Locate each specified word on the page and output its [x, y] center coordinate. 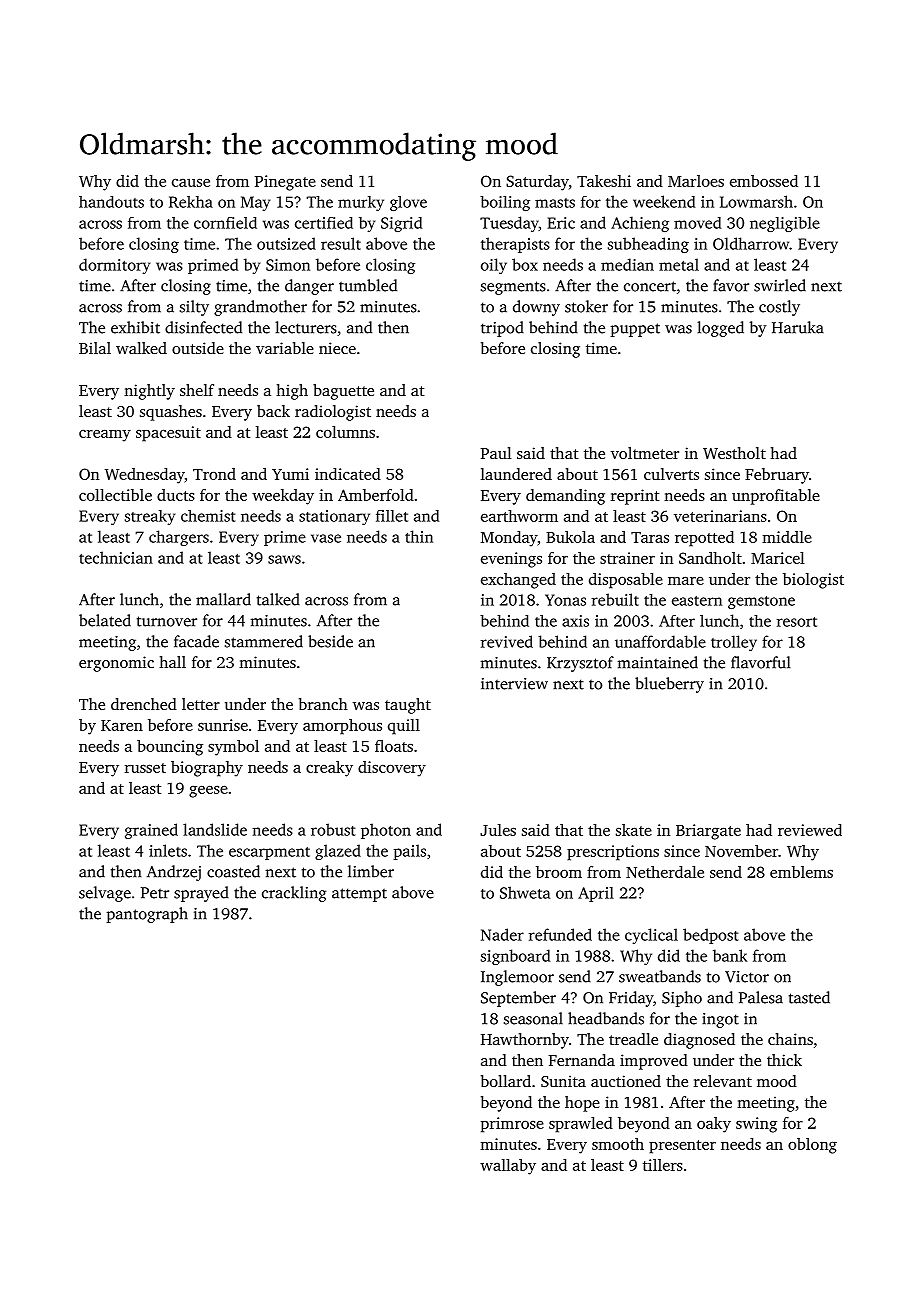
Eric [561, 223]
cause [191, 183]
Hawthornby [525, 1041]
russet [145, 768]
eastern [697, 601]
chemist [208, 516]
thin [419, 536]
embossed [764, 181]
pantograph [147, 915]
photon [386, 831]
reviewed [810, 830]
